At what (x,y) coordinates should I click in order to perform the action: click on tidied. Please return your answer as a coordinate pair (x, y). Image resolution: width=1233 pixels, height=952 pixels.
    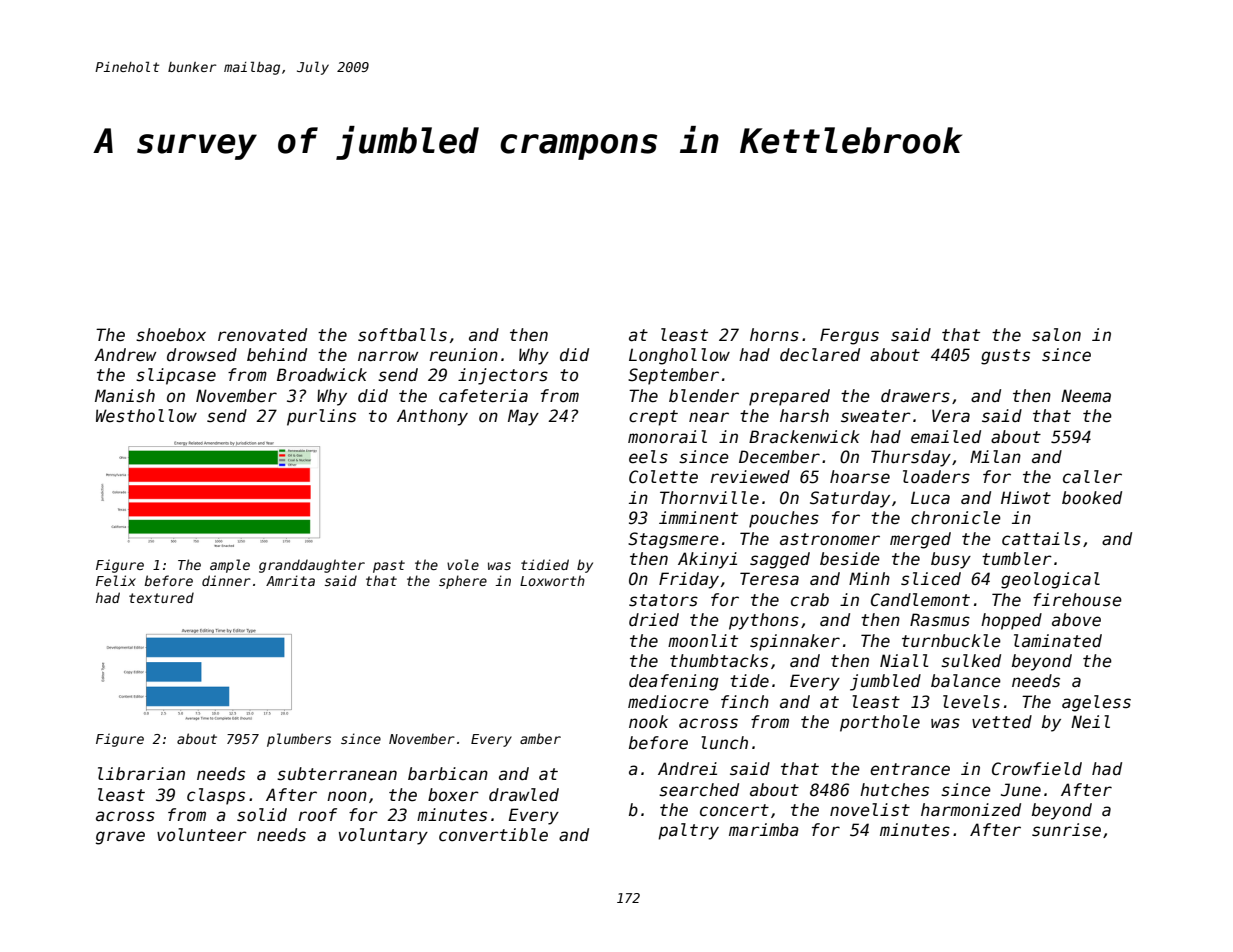
    Looking at the image, I should click on (545, 564).
